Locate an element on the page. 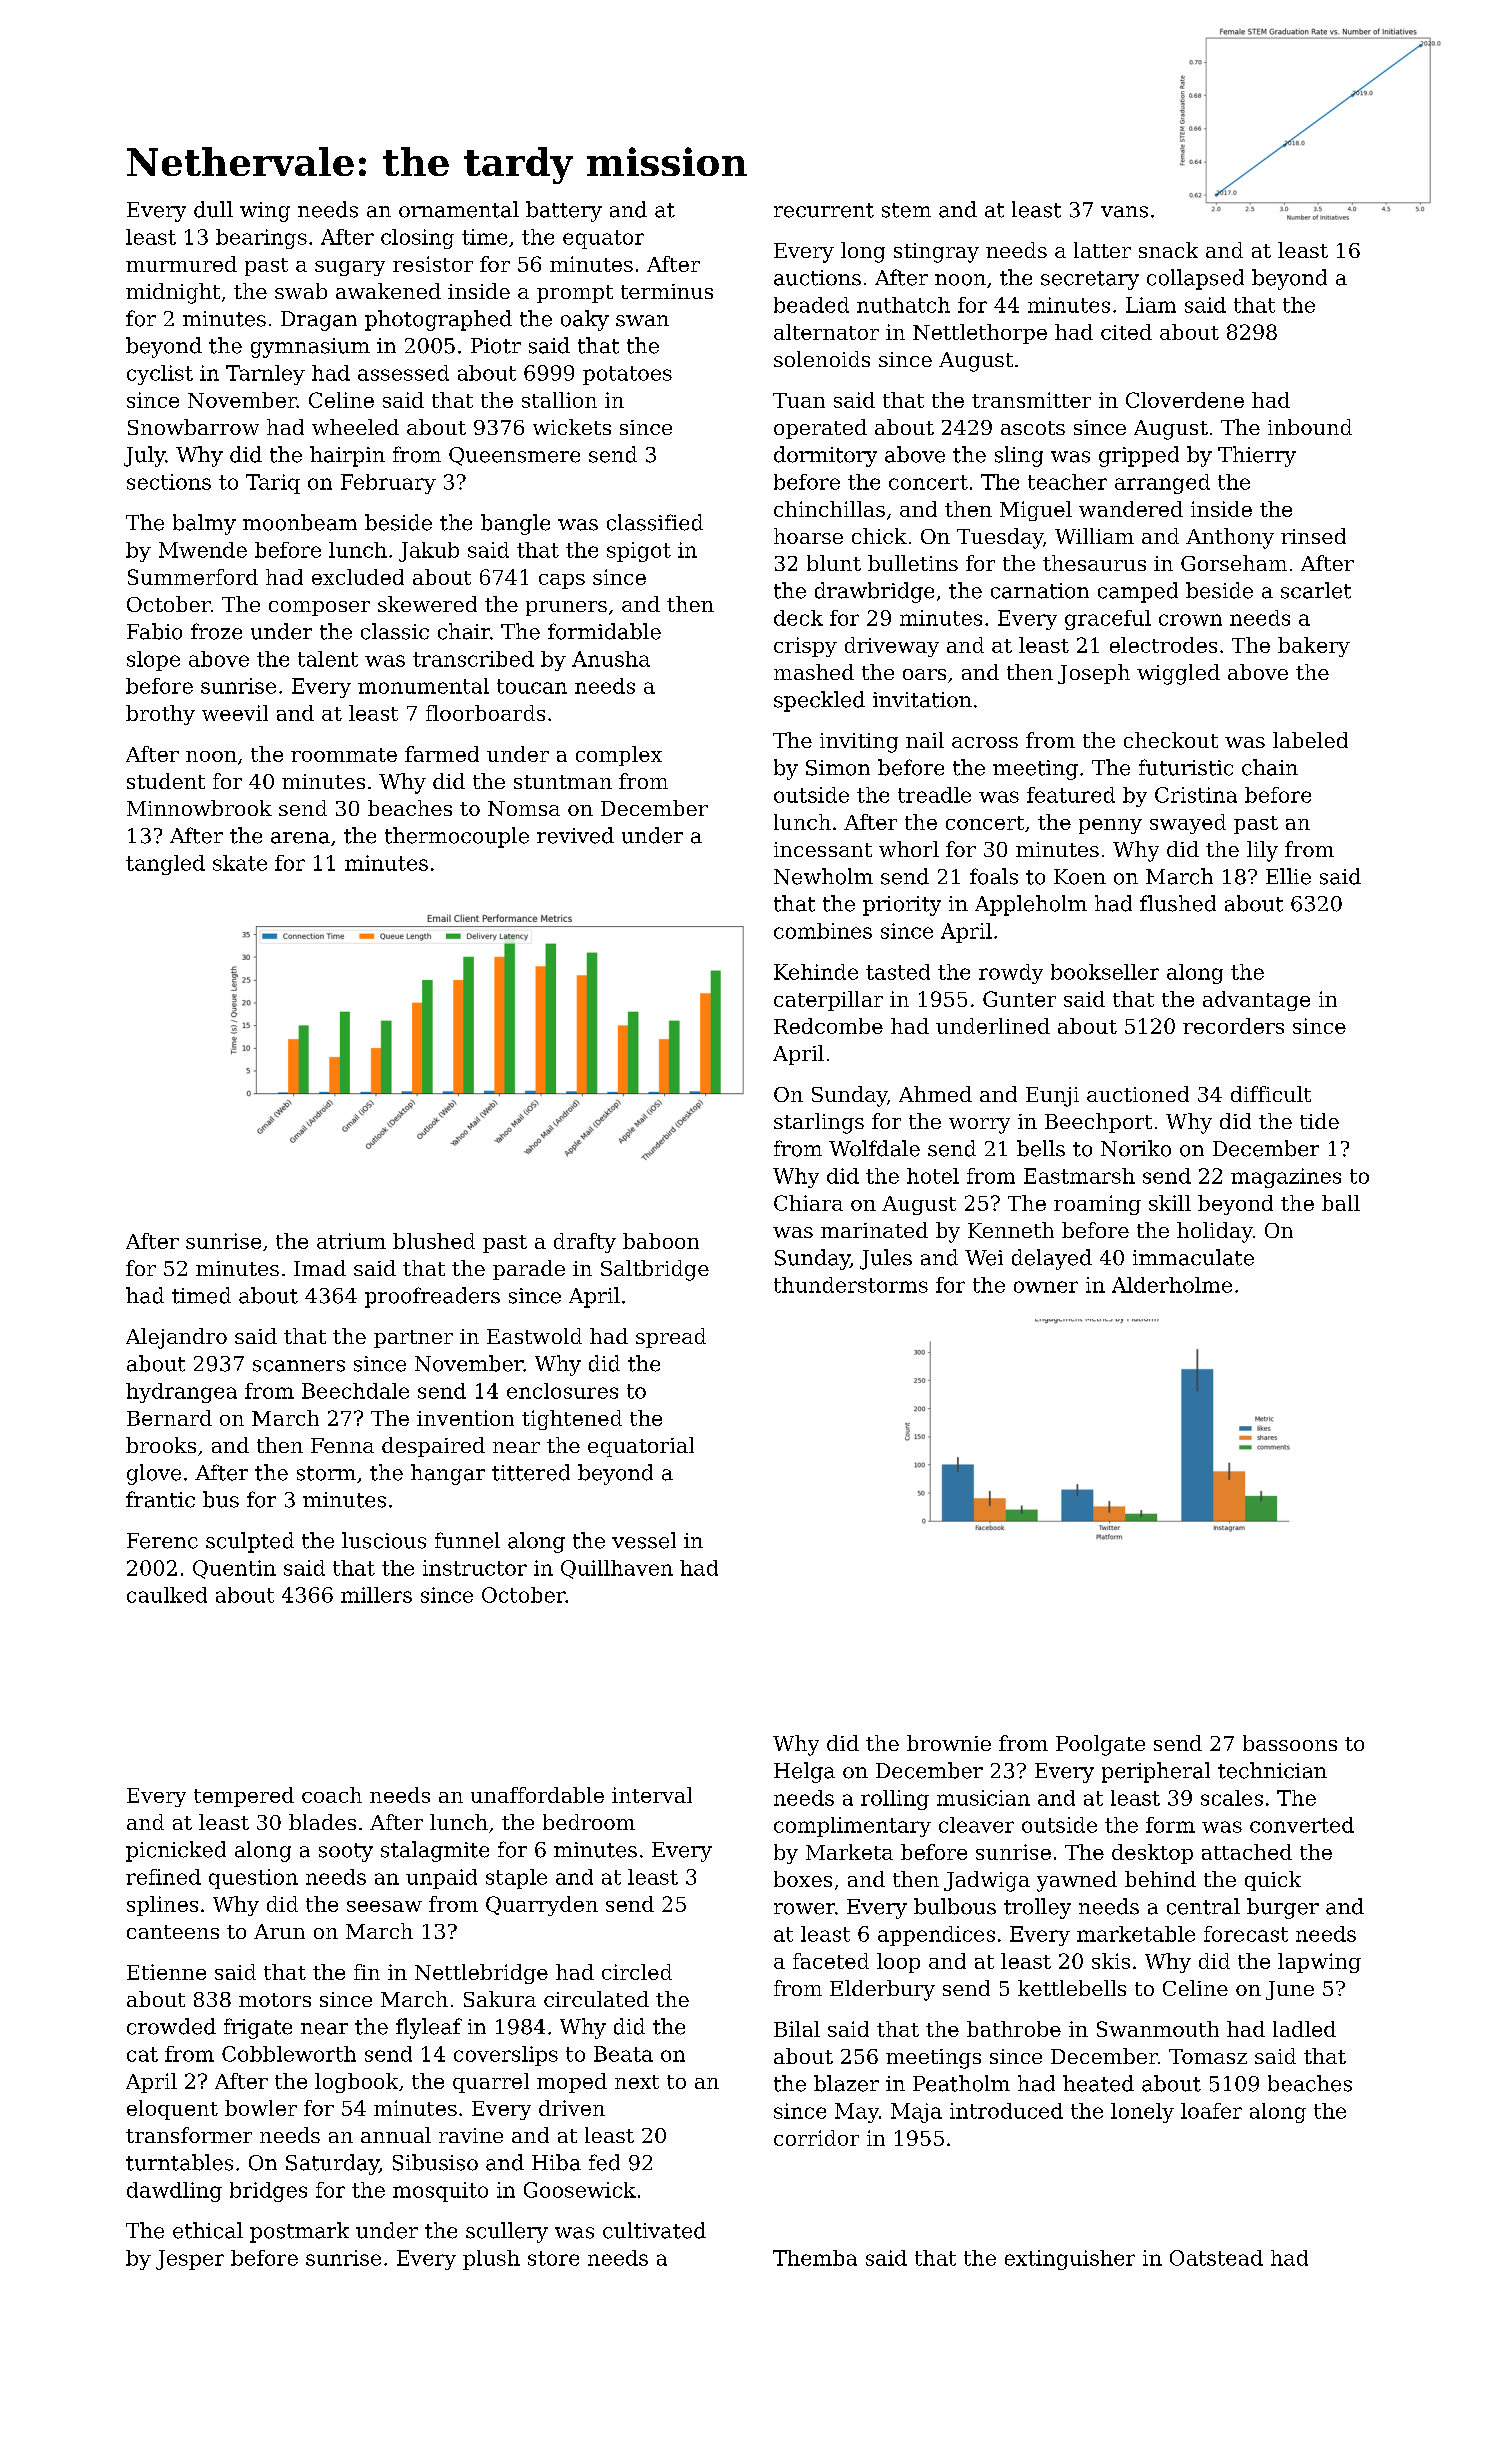 The image size is (1496, 2464). battery is located at coordinates (564, 211).
